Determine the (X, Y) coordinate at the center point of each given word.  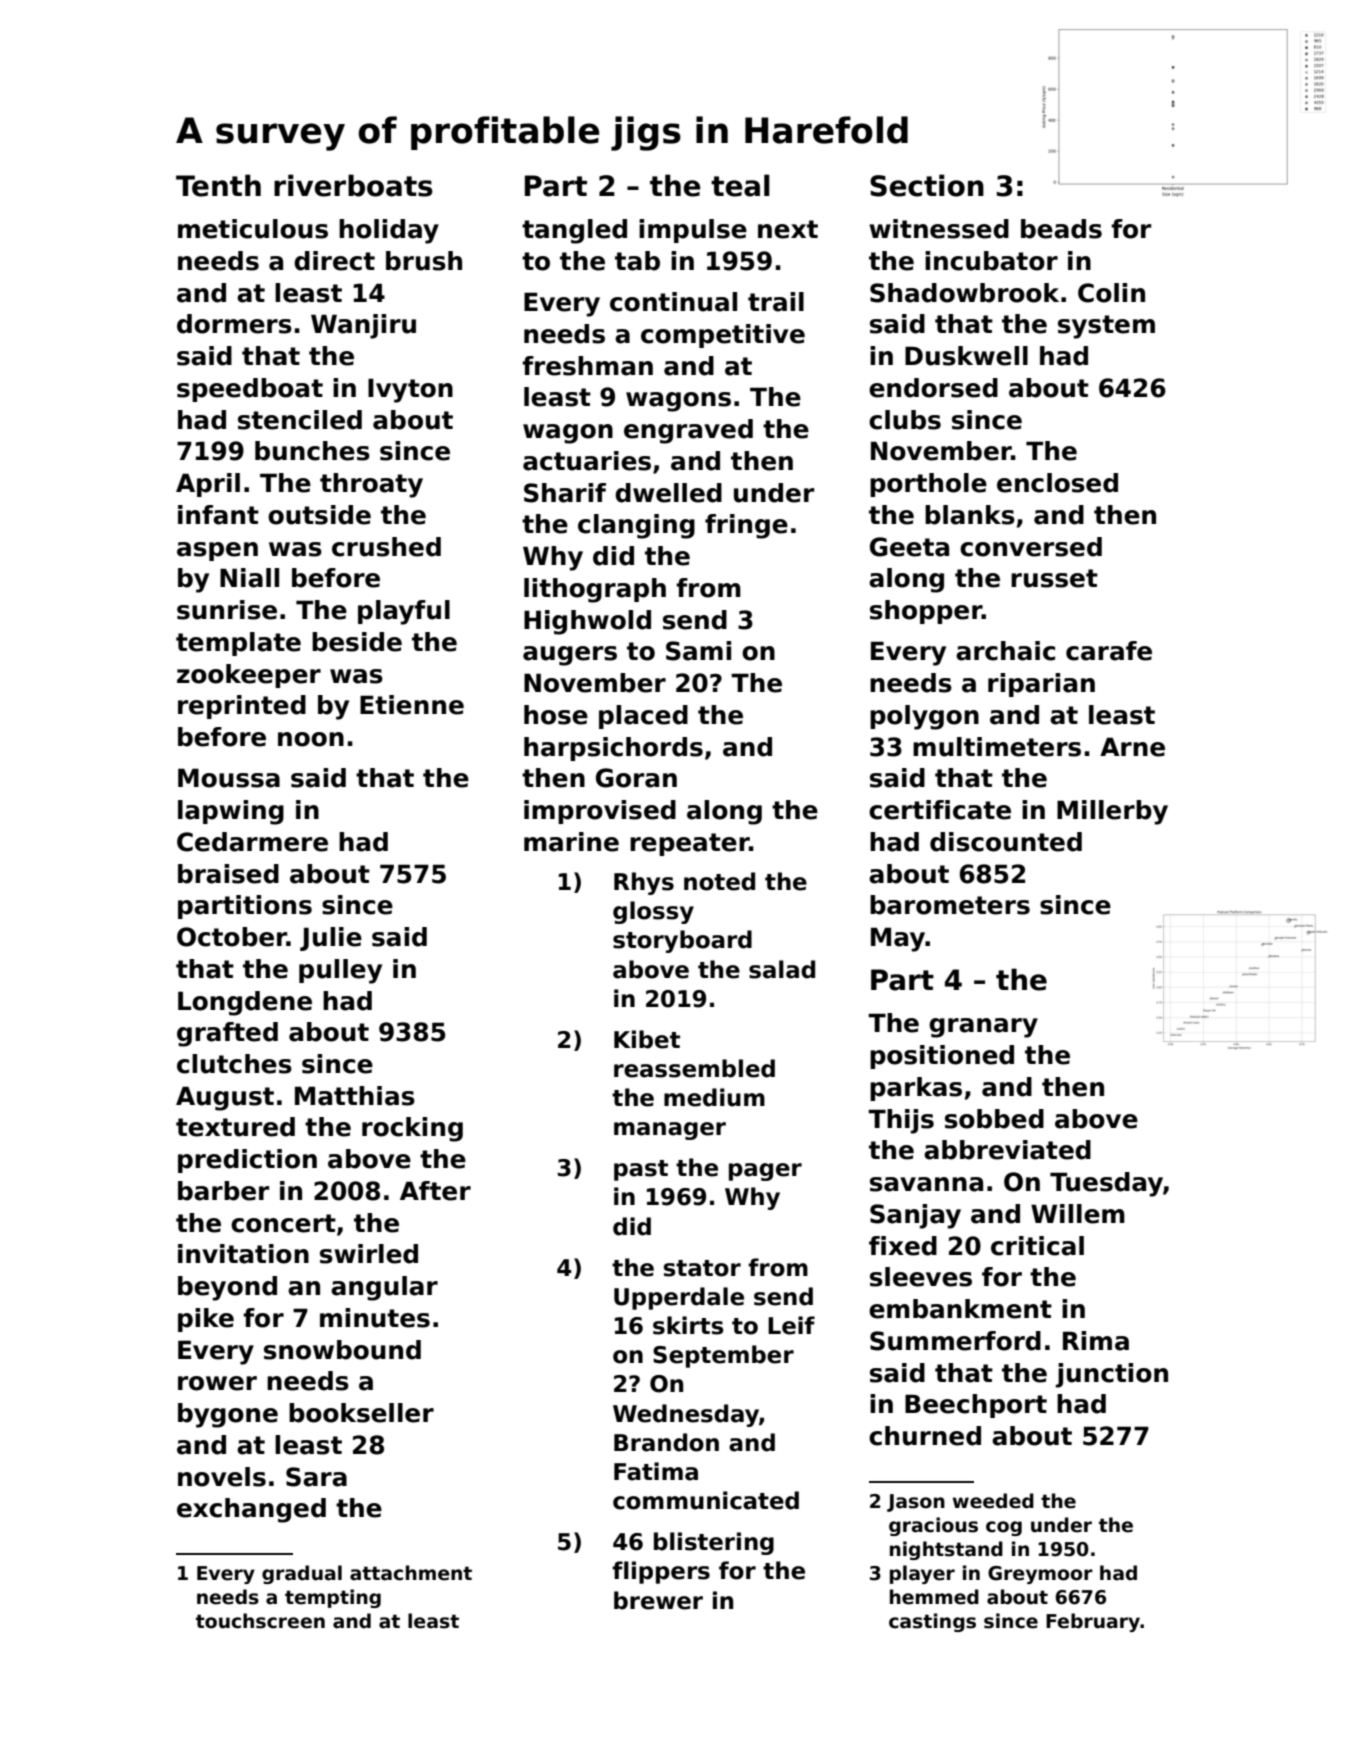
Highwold (587, 622)
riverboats (353, 185)
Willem (1078, 1214)
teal (740, 185)
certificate (940, 810)
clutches (234, 1064)
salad (782, 969)
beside (357, 642)
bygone (228, 1415)
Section (927, 185)
